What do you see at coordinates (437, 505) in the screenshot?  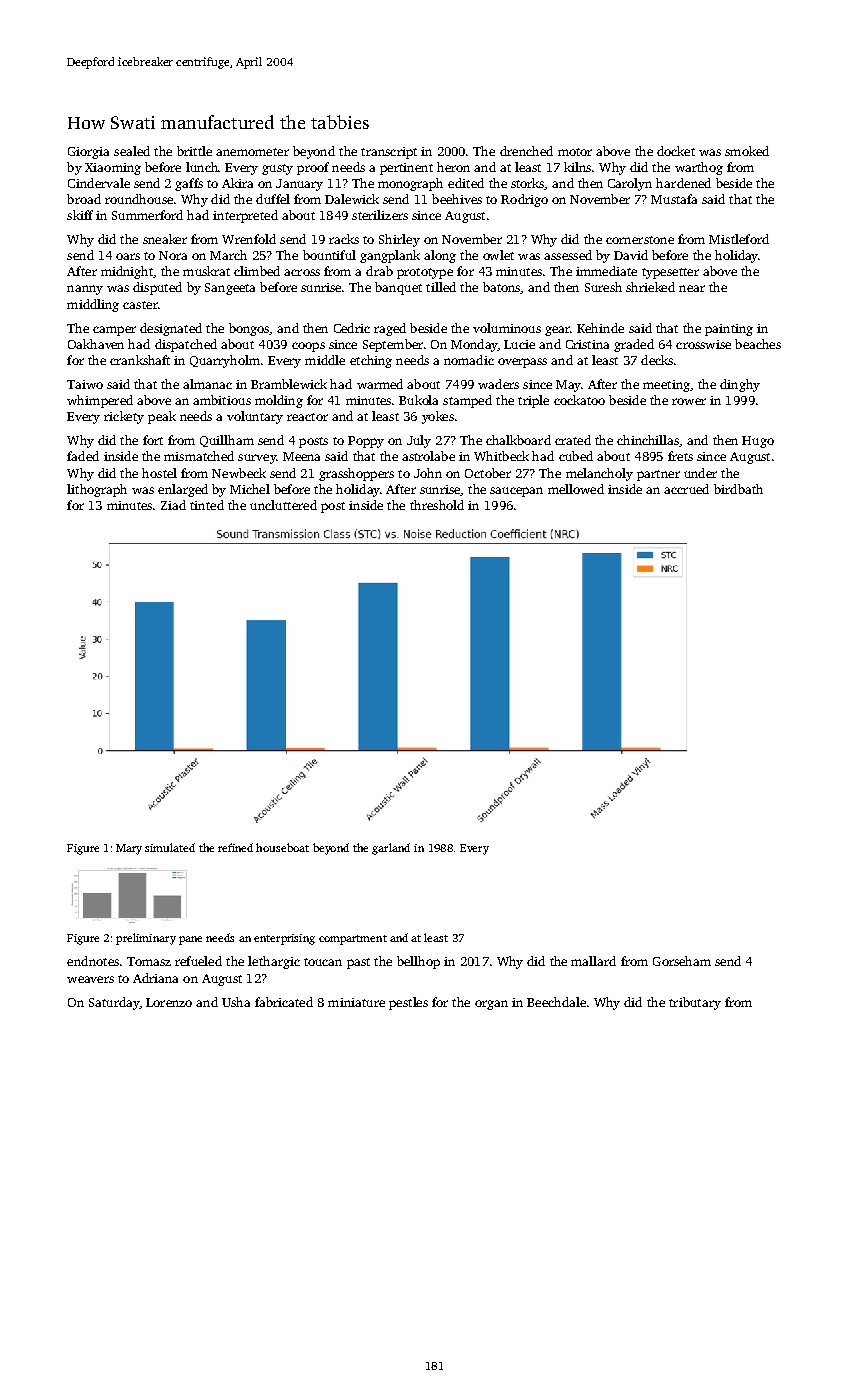 I see `threshold` at bounding box center [437, 505].
